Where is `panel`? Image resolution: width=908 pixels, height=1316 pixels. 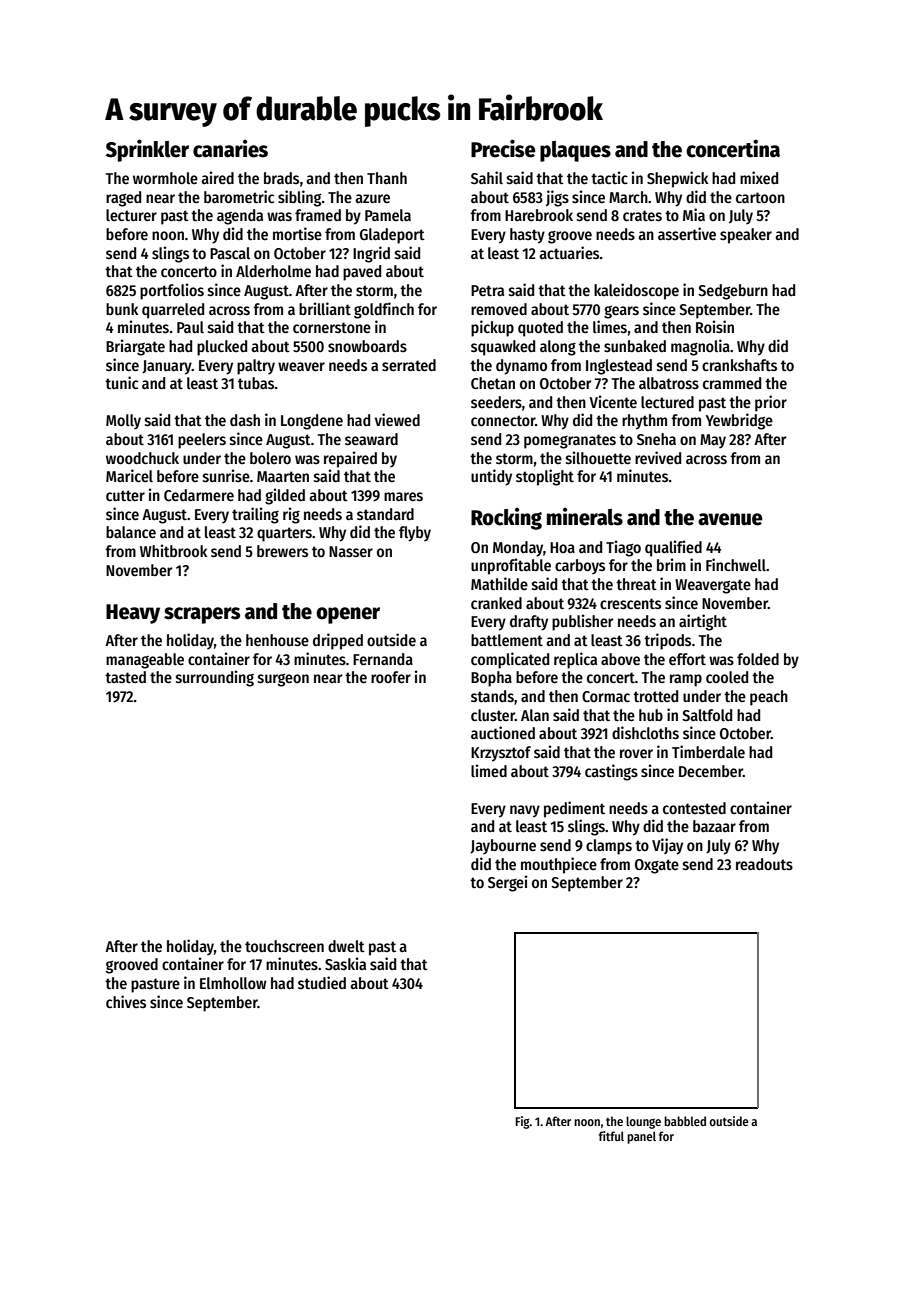 panel is located at coordinates (641, 1137).
